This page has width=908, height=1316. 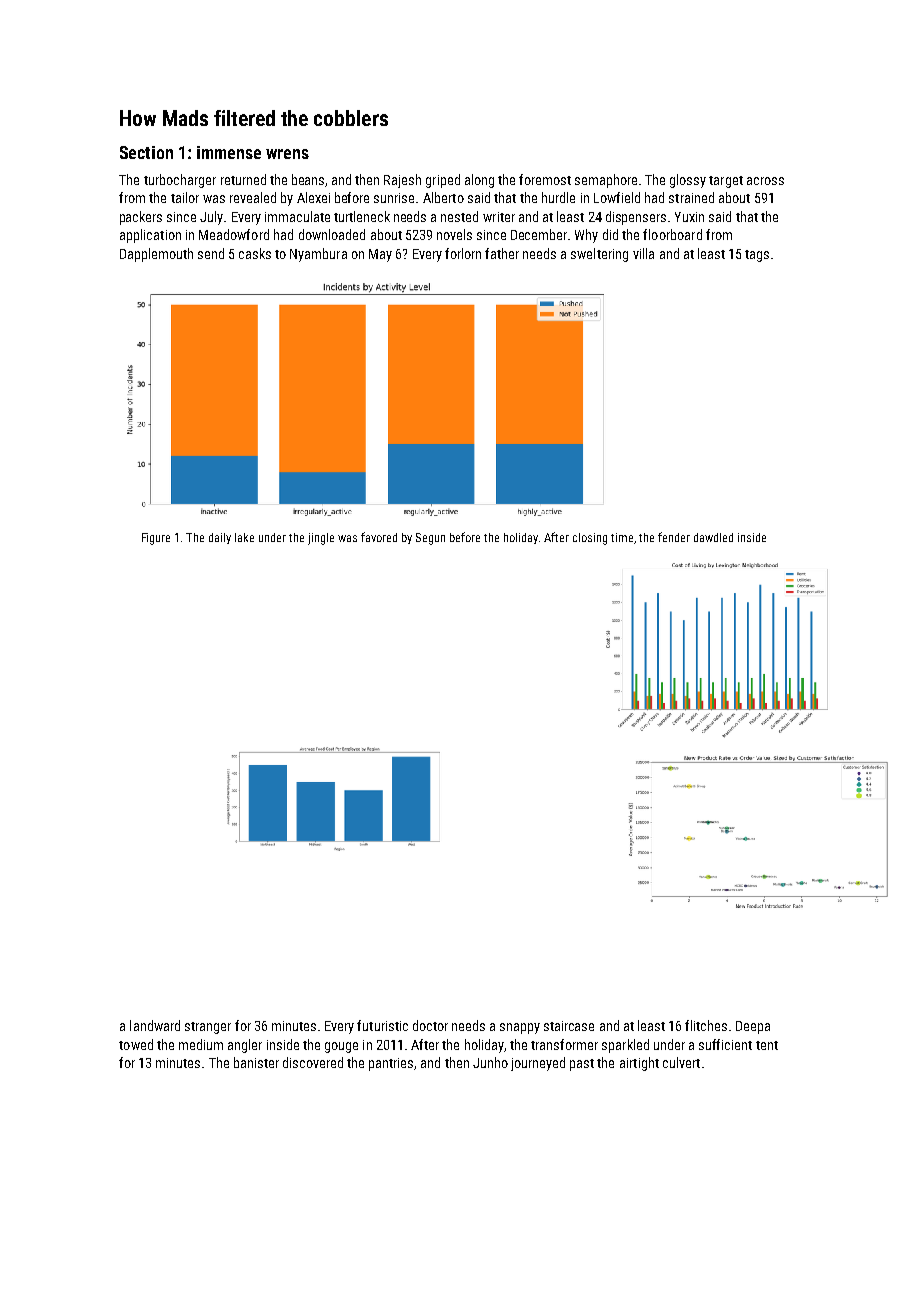 What do you see at coordinates (220, 538) in the page?
I see `daily` at bounding box center [220, 538].
